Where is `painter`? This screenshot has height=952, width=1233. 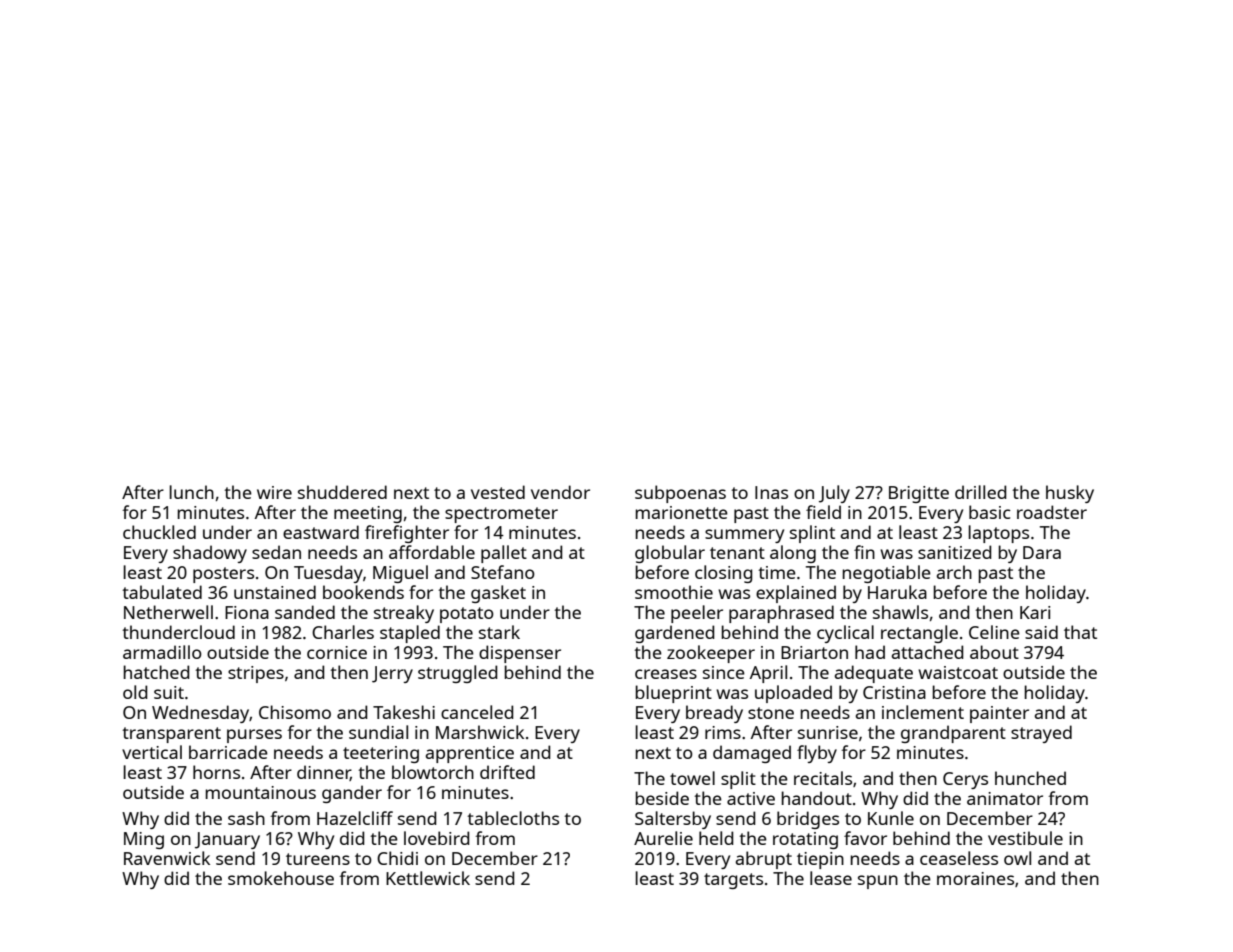
painter is located at coordinates (999, 714).
